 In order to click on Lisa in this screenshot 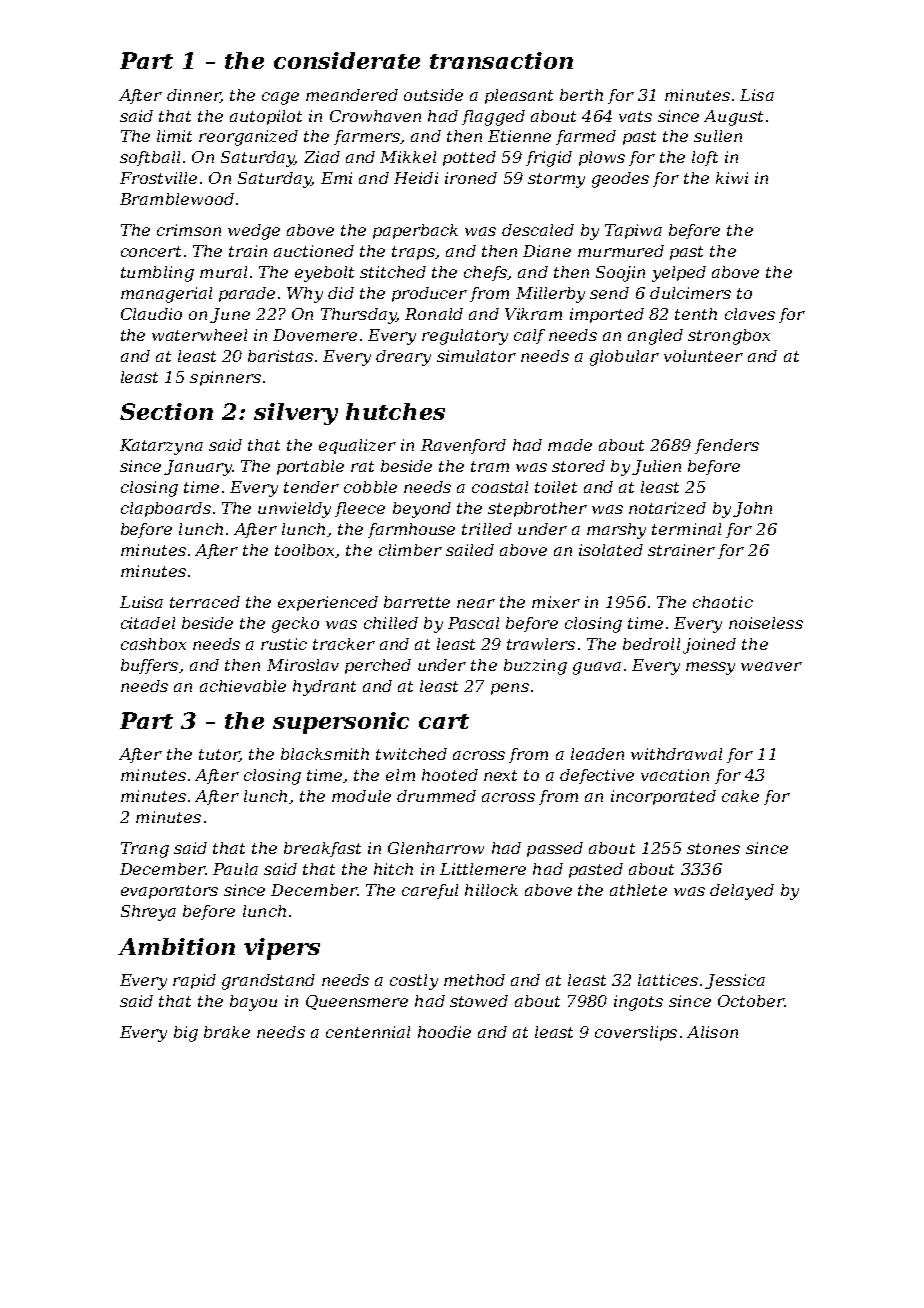, I will do `click(757, 95)`.
